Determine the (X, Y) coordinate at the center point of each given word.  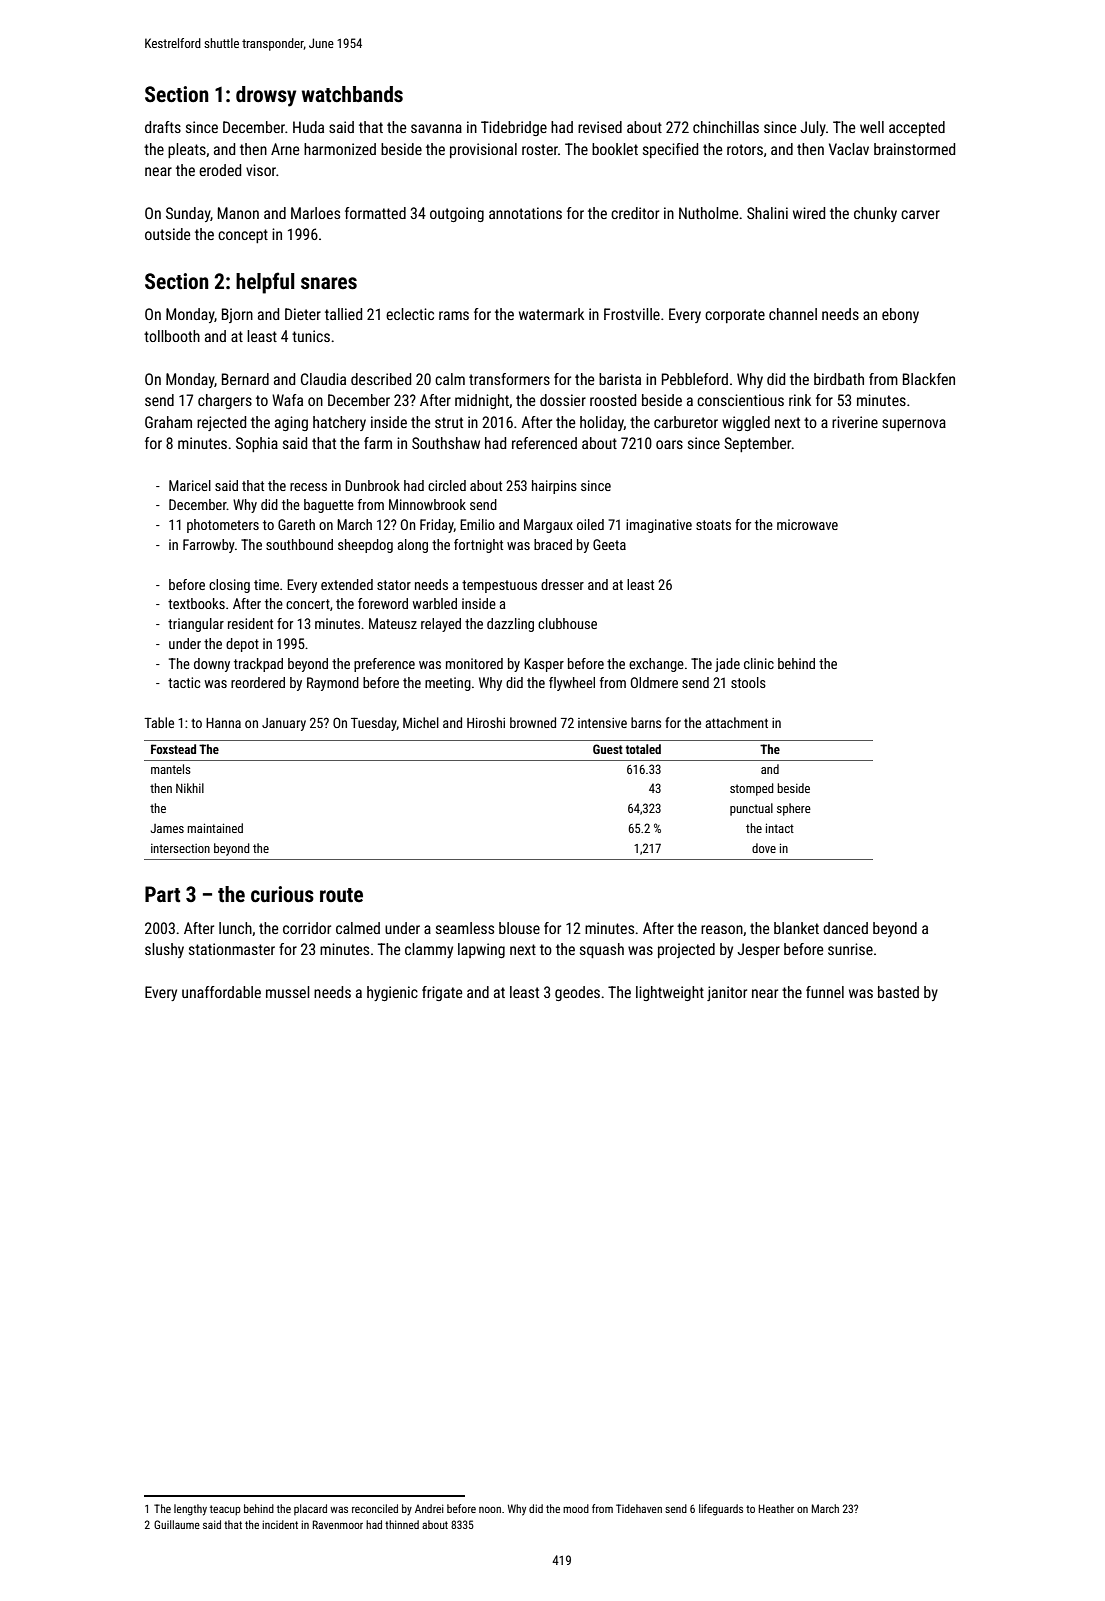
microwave (807, 524)
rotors (745, 149)
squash (602, 950)
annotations (525, 213)
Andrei (429, 1508)
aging (291, 423)
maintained (215, 828)
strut (449, 422)
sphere (794, 809)
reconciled (375, 1508)
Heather (776, 1508)
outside (167, 234)
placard (310, 1509)
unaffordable (221, 992)
